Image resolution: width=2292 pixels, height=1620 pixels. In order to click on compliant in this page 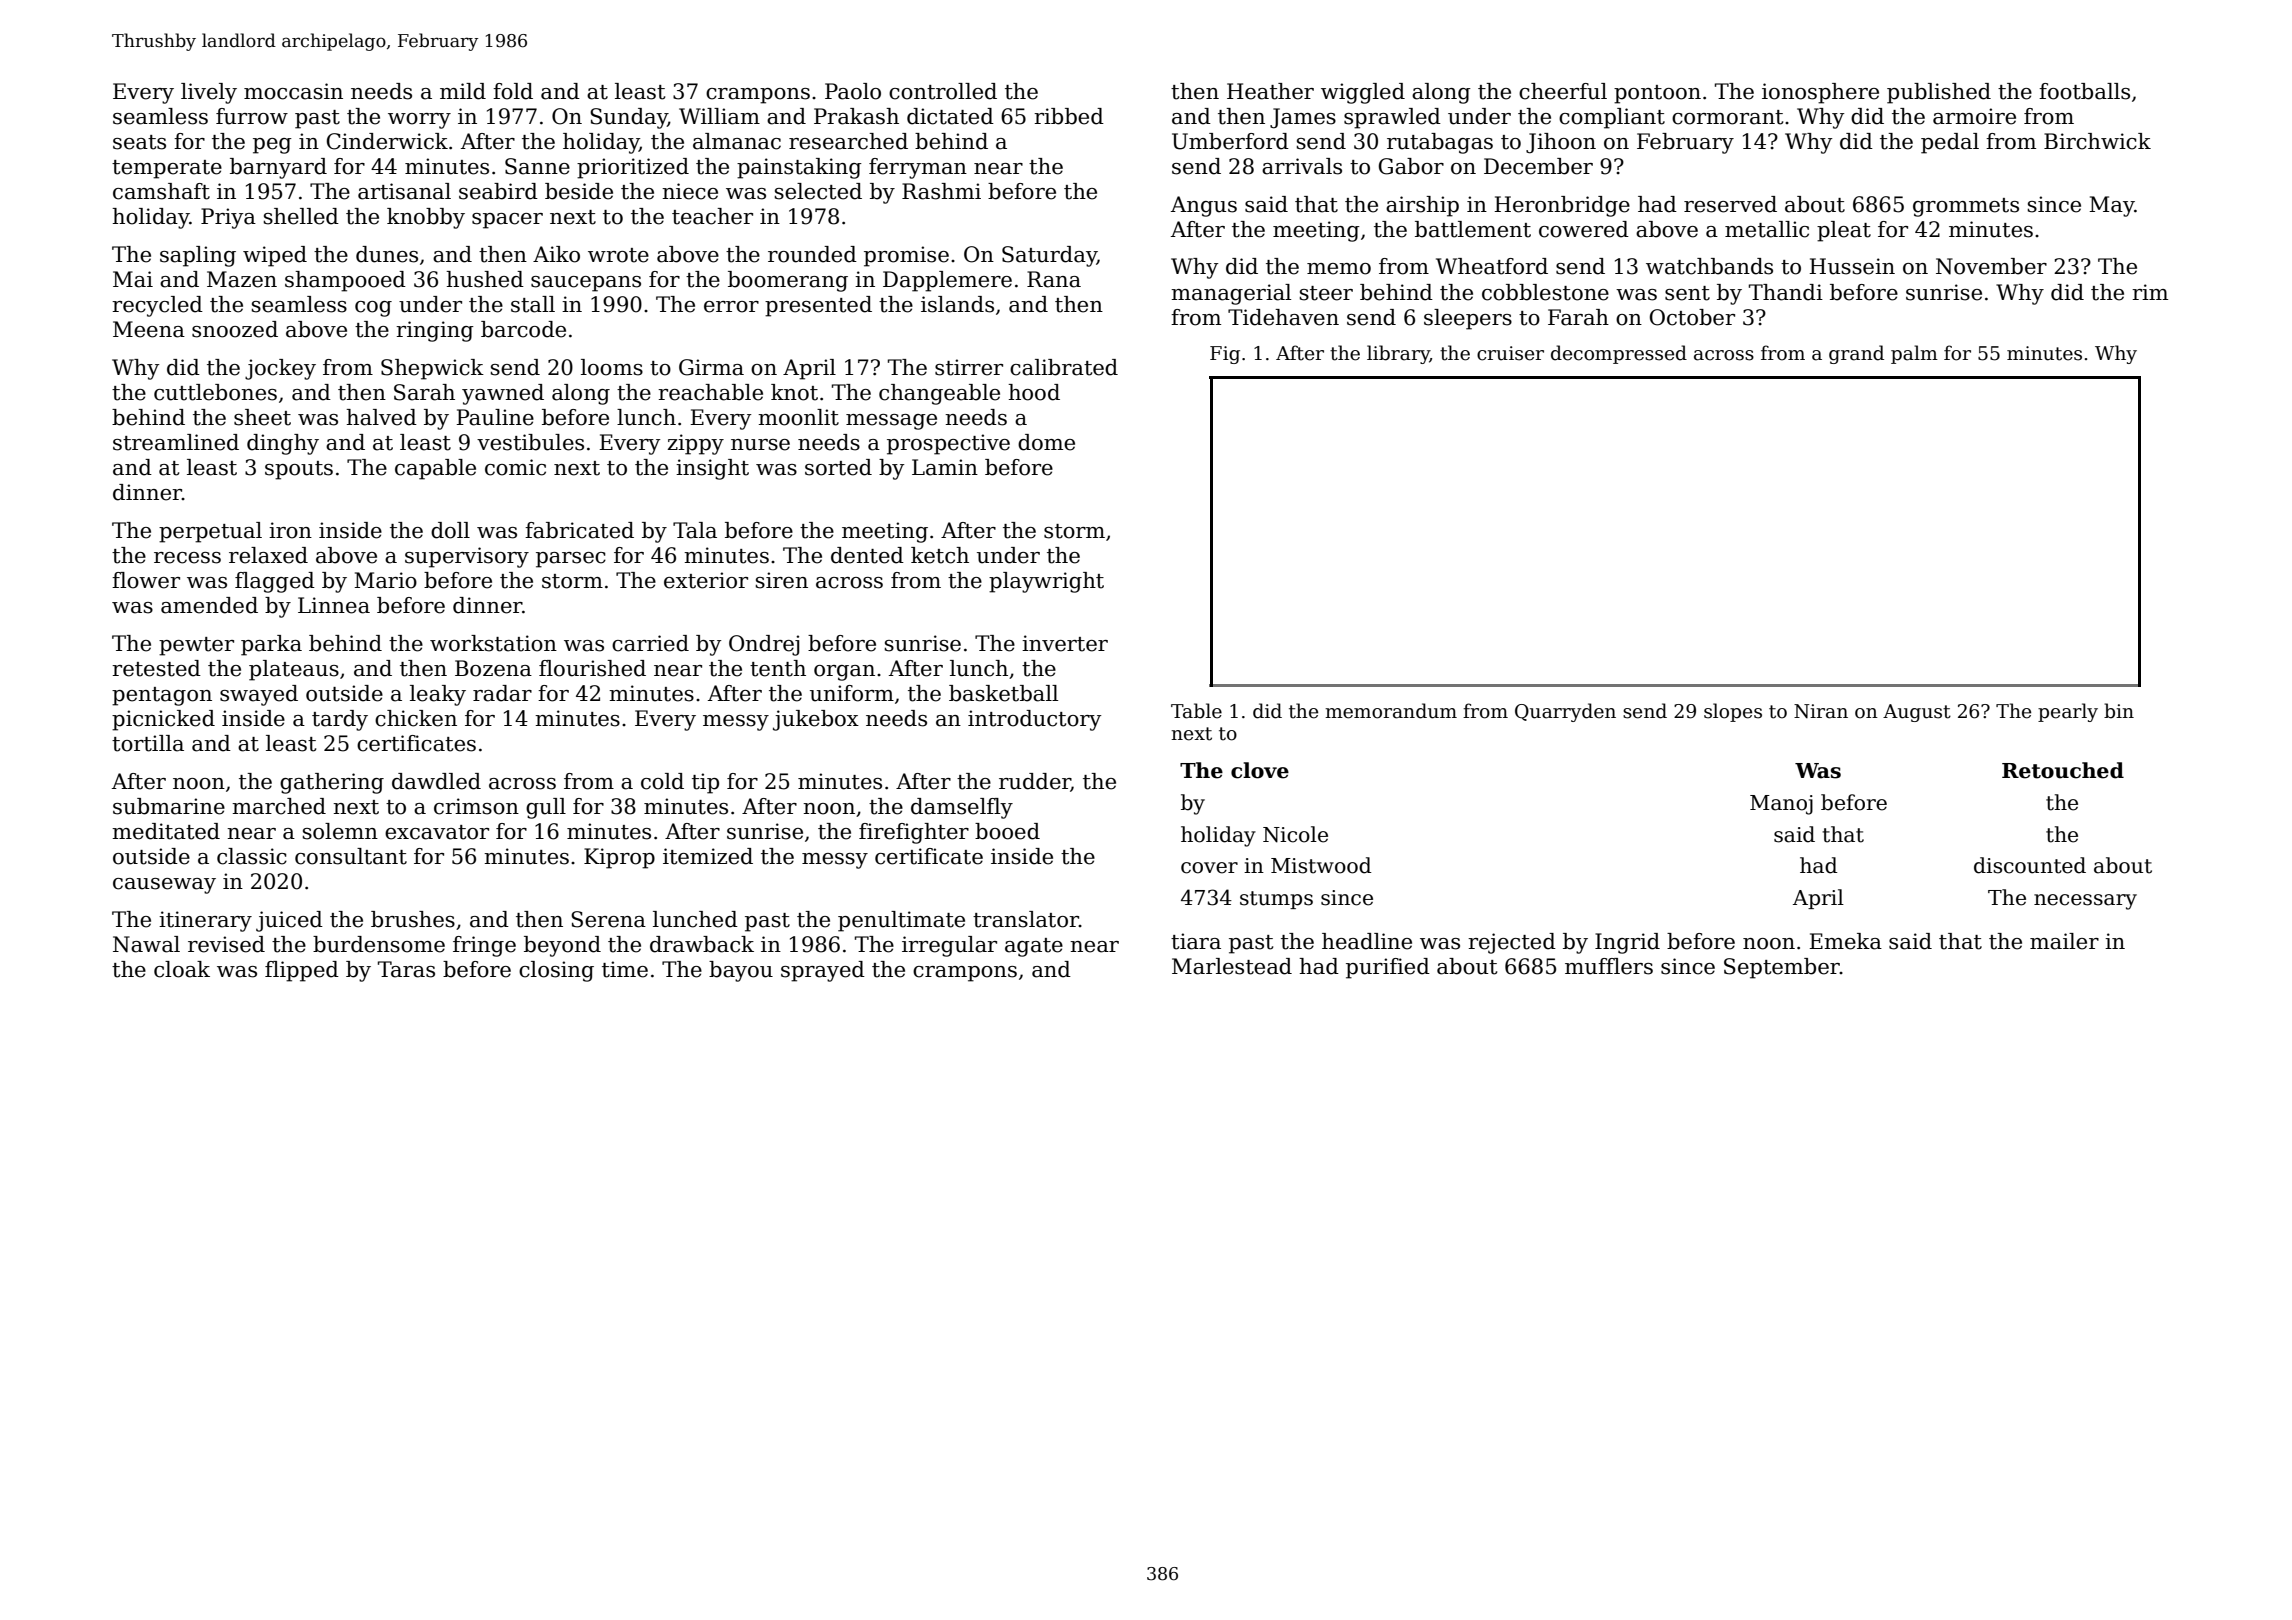, I will do `click(1612, 118)`.
